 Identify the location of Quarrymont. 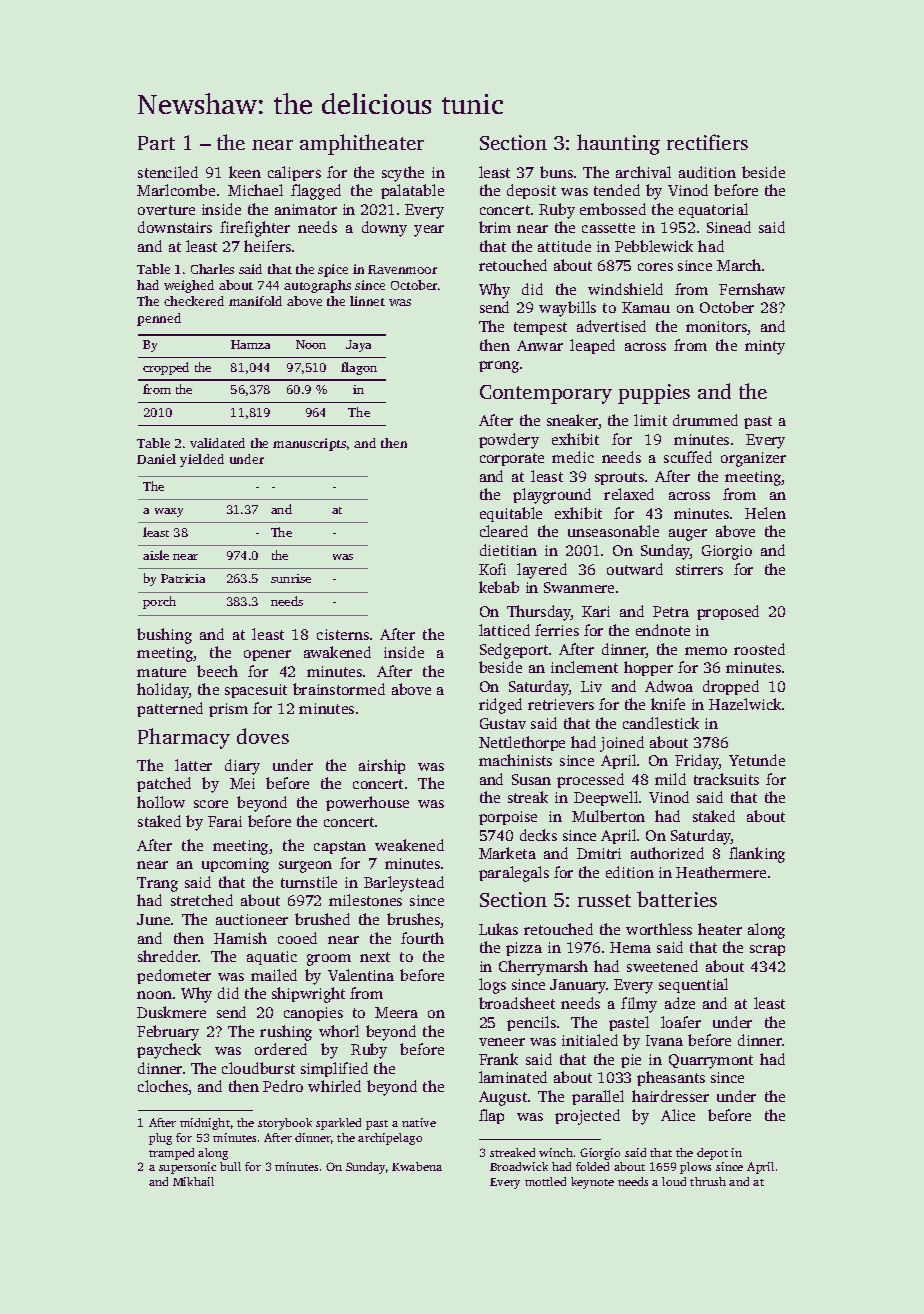
(711, 1061).
